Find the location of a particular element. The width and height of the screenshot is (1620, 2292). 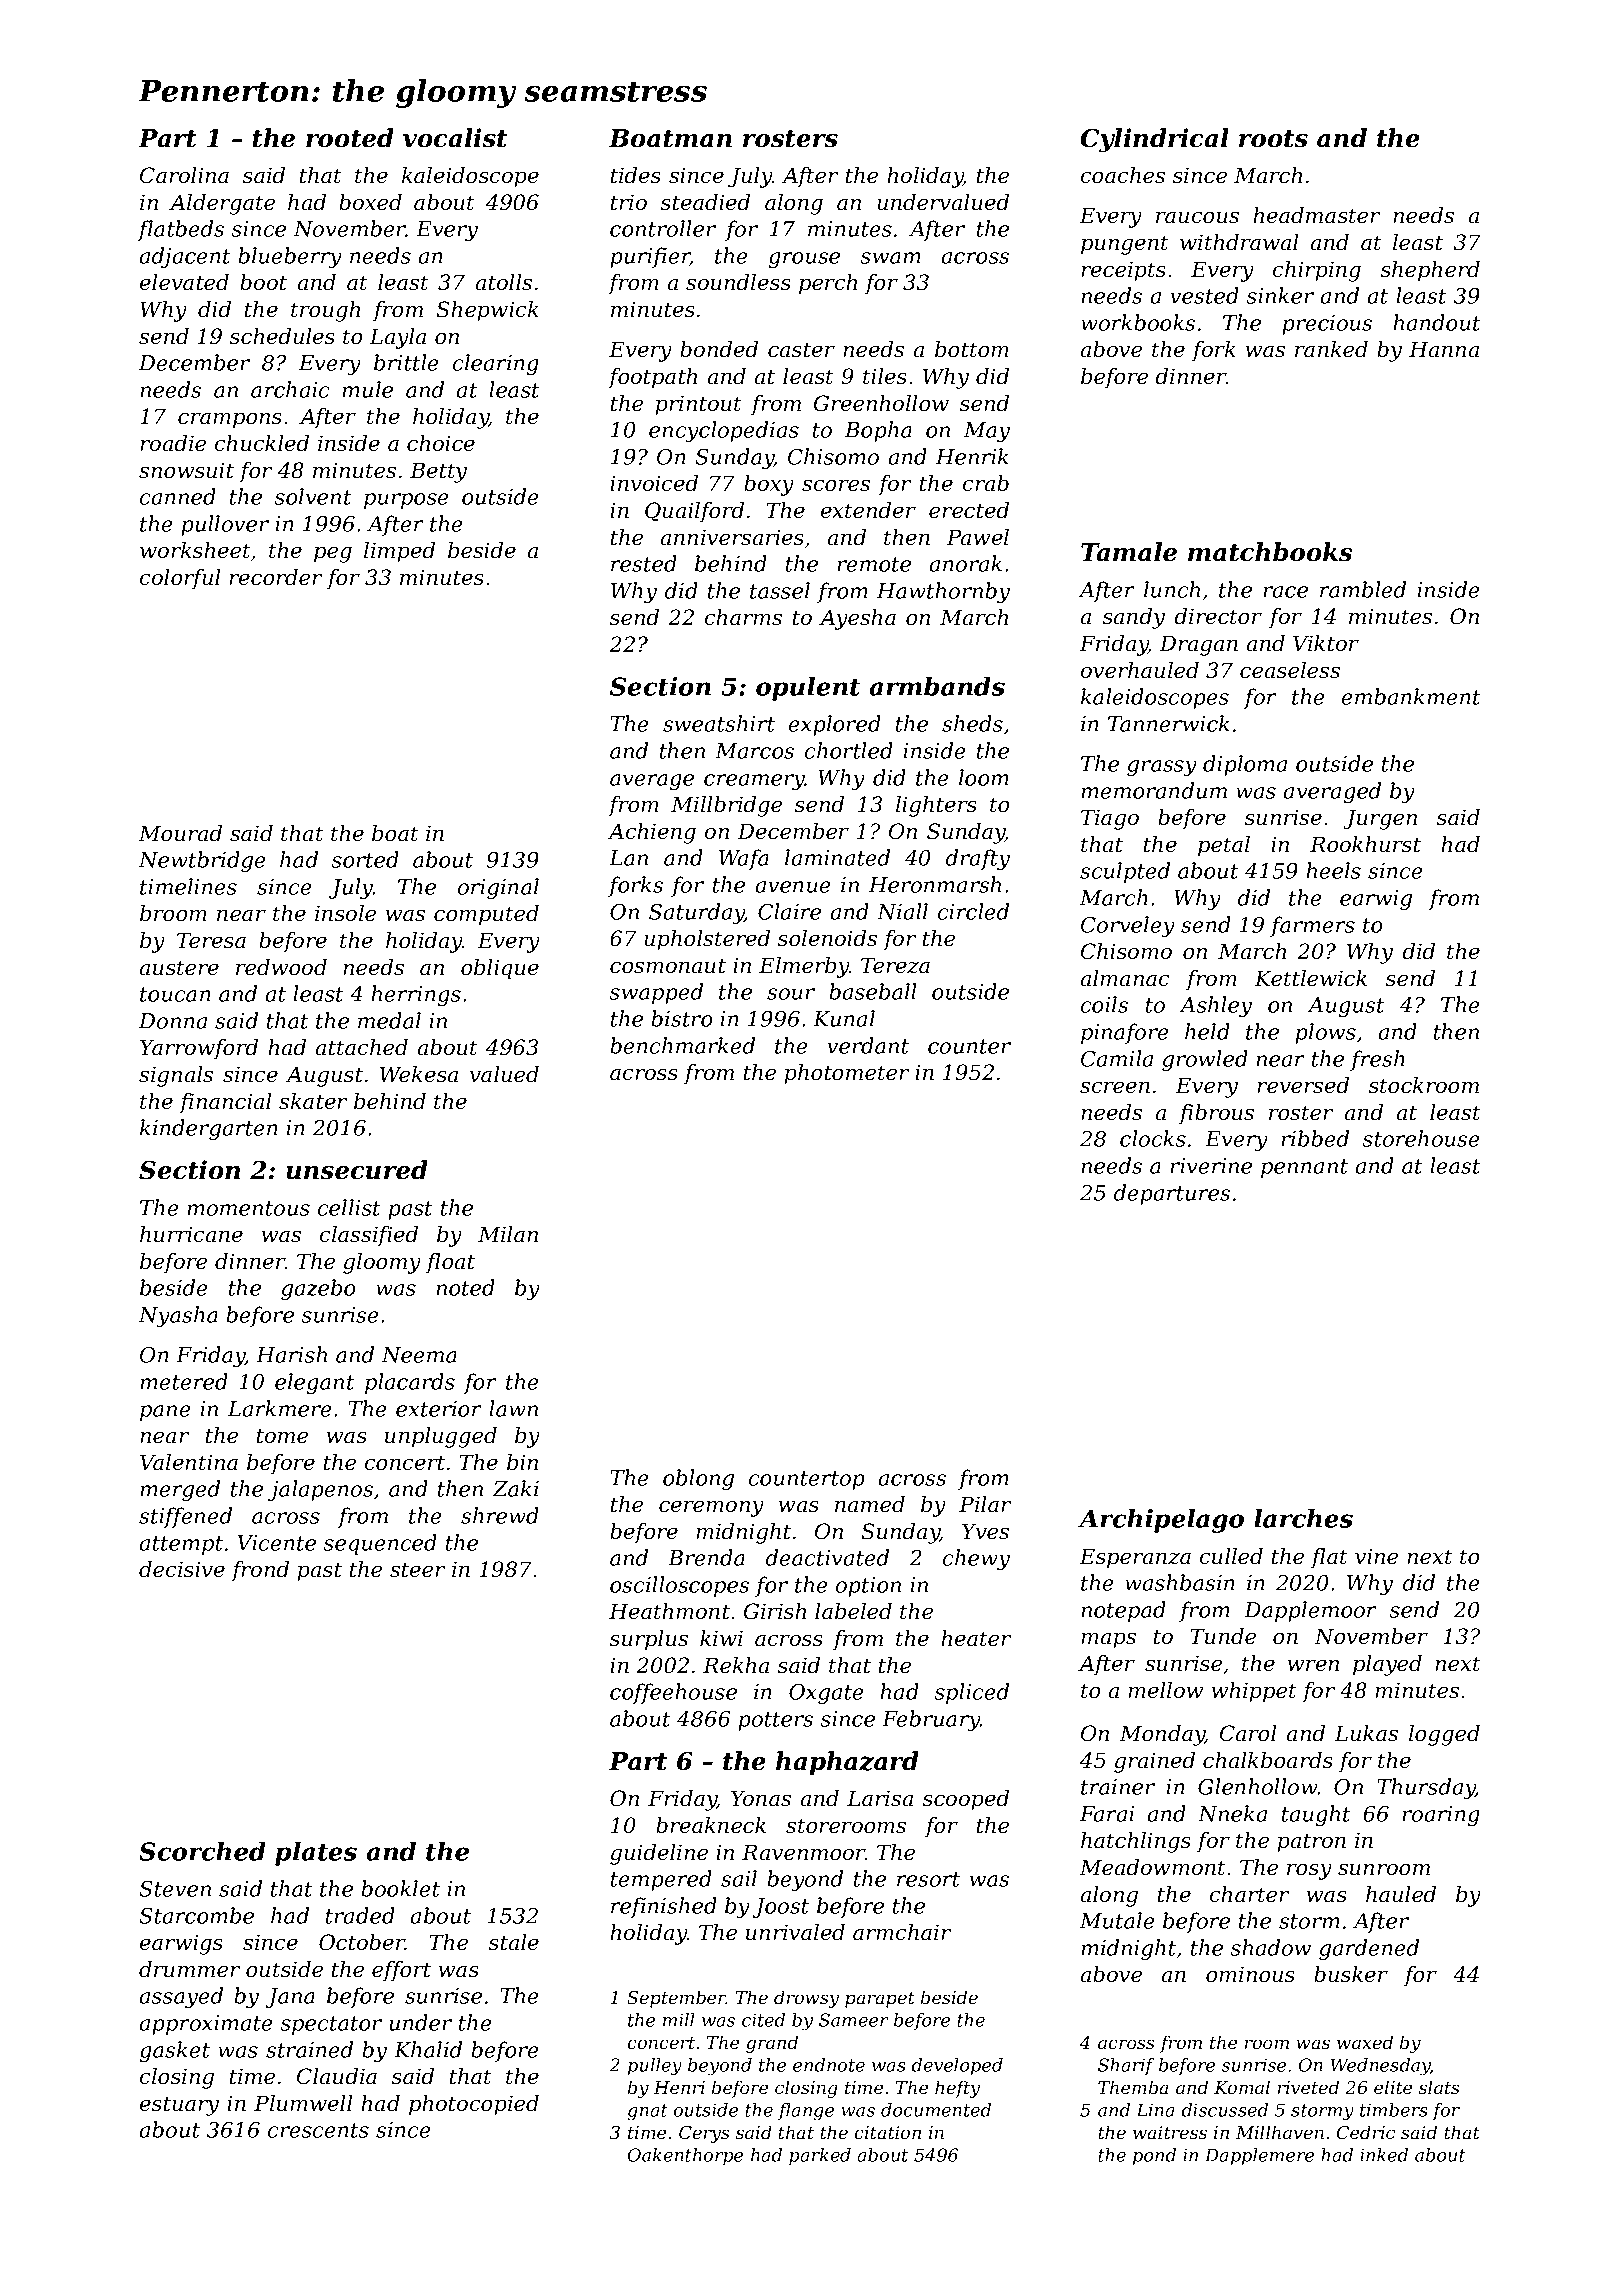

sorted is located at coordinates (365, 859).
